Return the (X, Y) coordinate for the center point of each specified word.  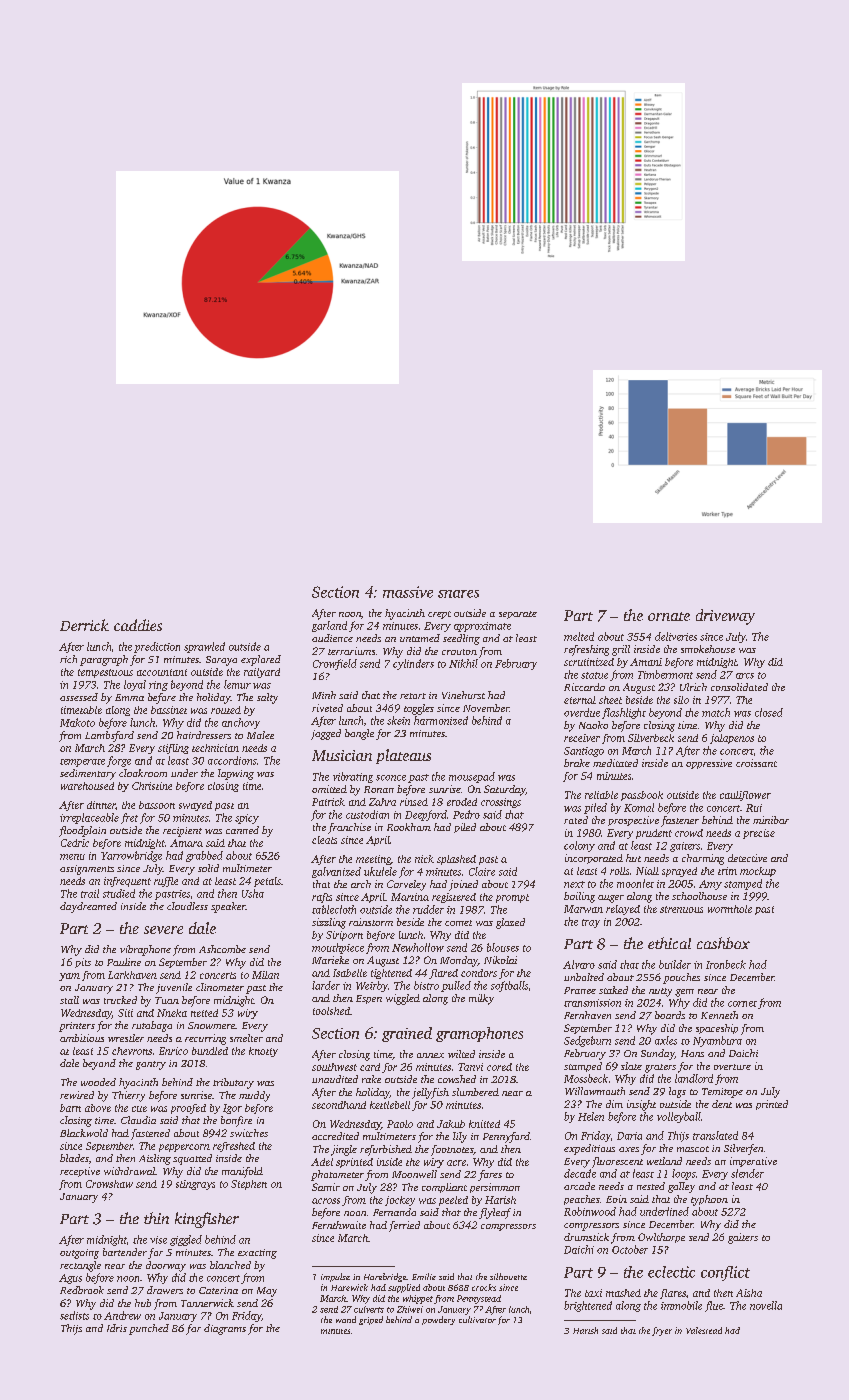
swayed (195, 806)
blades (74, 1158)
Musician (342, 755)
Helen (591, 1116)
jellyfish (430, 1093)
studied (119, 893)
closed (769, 712)
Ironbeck (726, 964)
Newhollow (418, 947)
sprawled (204, 647)
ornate (669, 616)
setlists (74, 1315)
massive (408, 592)
